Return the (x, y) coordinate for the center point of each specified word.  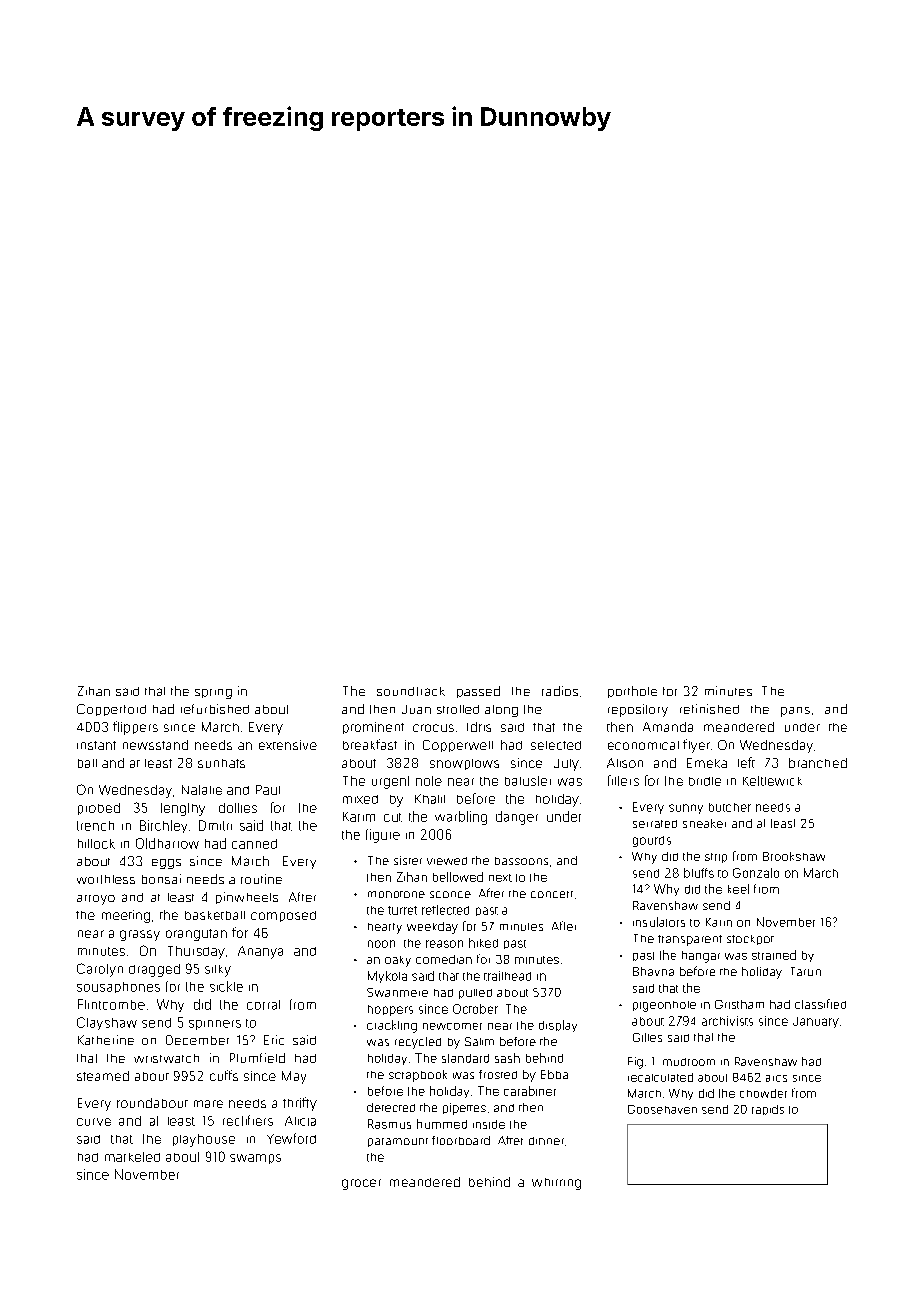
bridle (705, 781)
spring (213, 694)
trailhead (507, 976)
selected (556, 745)
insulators (659, 922)
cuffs (224, 1075)
